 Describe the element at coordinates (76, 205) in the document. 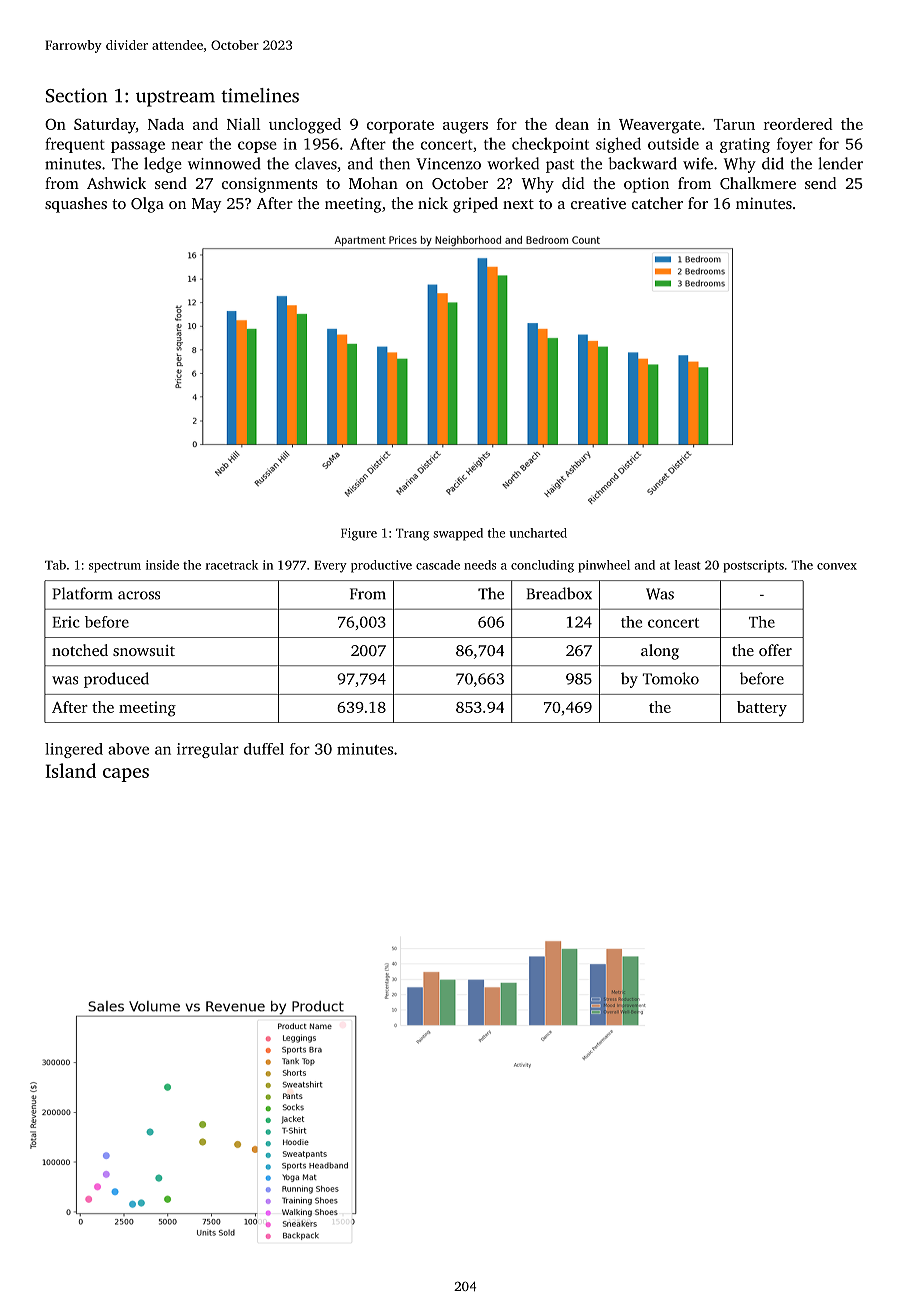

I see `squashes` at that location.
